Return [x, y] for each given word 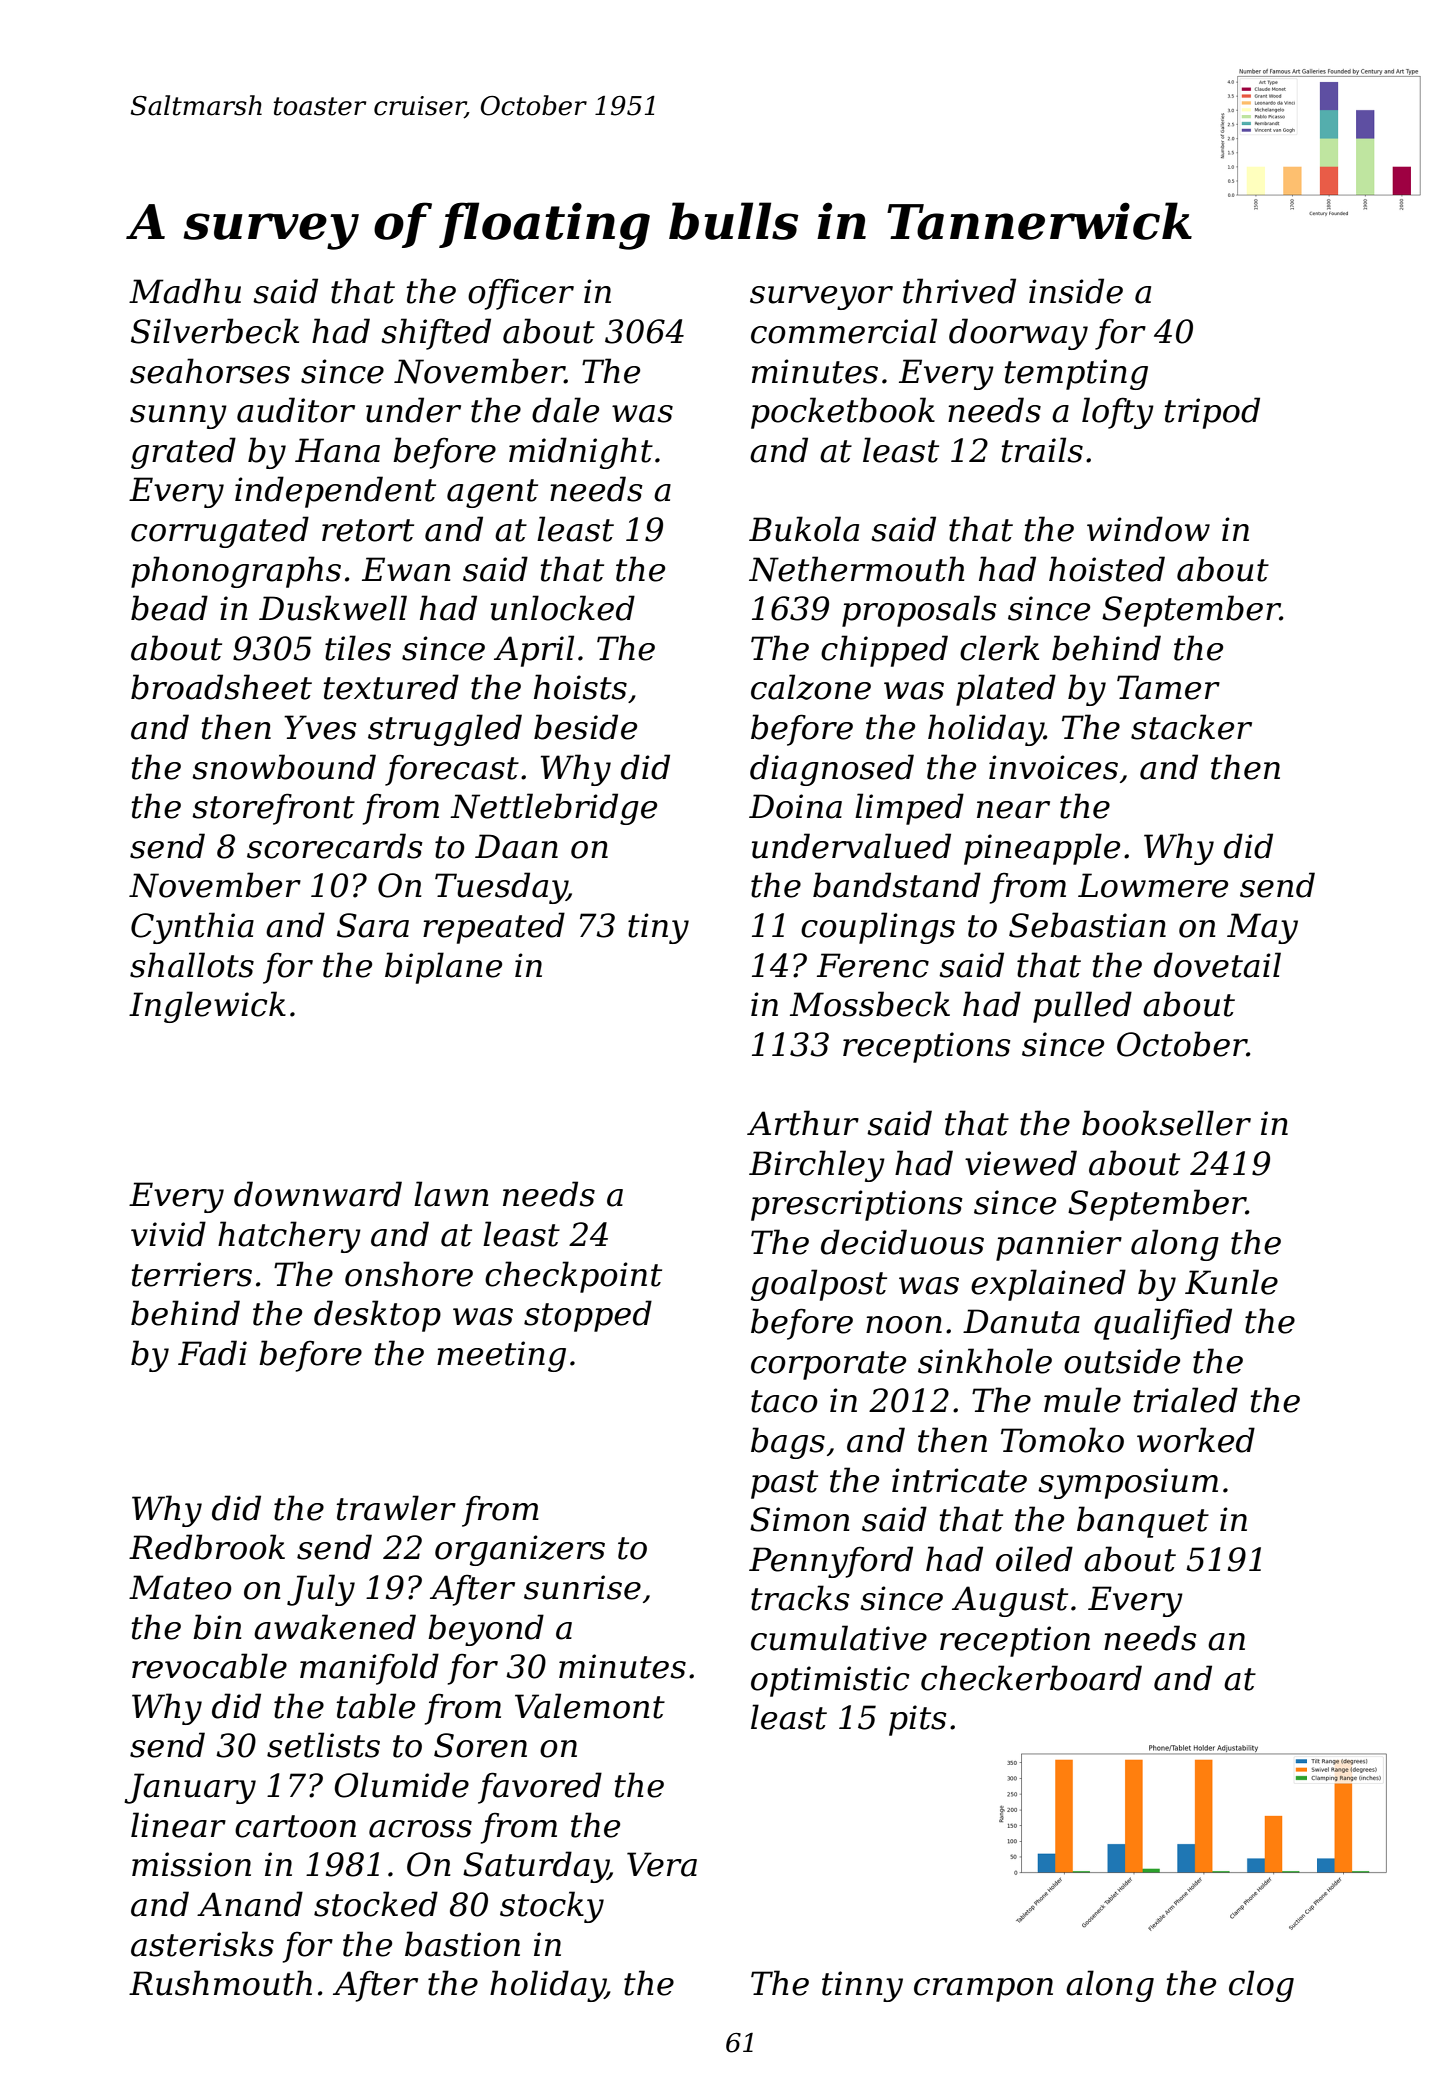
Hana [337, 450]
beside [585, 727]
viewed [1021, 1163]
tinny [862, 1986]
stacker [1191, 727]
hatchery [289, 1237]
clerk [999, 648]
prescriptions [857, 1205]
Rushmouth [220, 1983]
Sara [373, 925]
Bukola [804, 529]
